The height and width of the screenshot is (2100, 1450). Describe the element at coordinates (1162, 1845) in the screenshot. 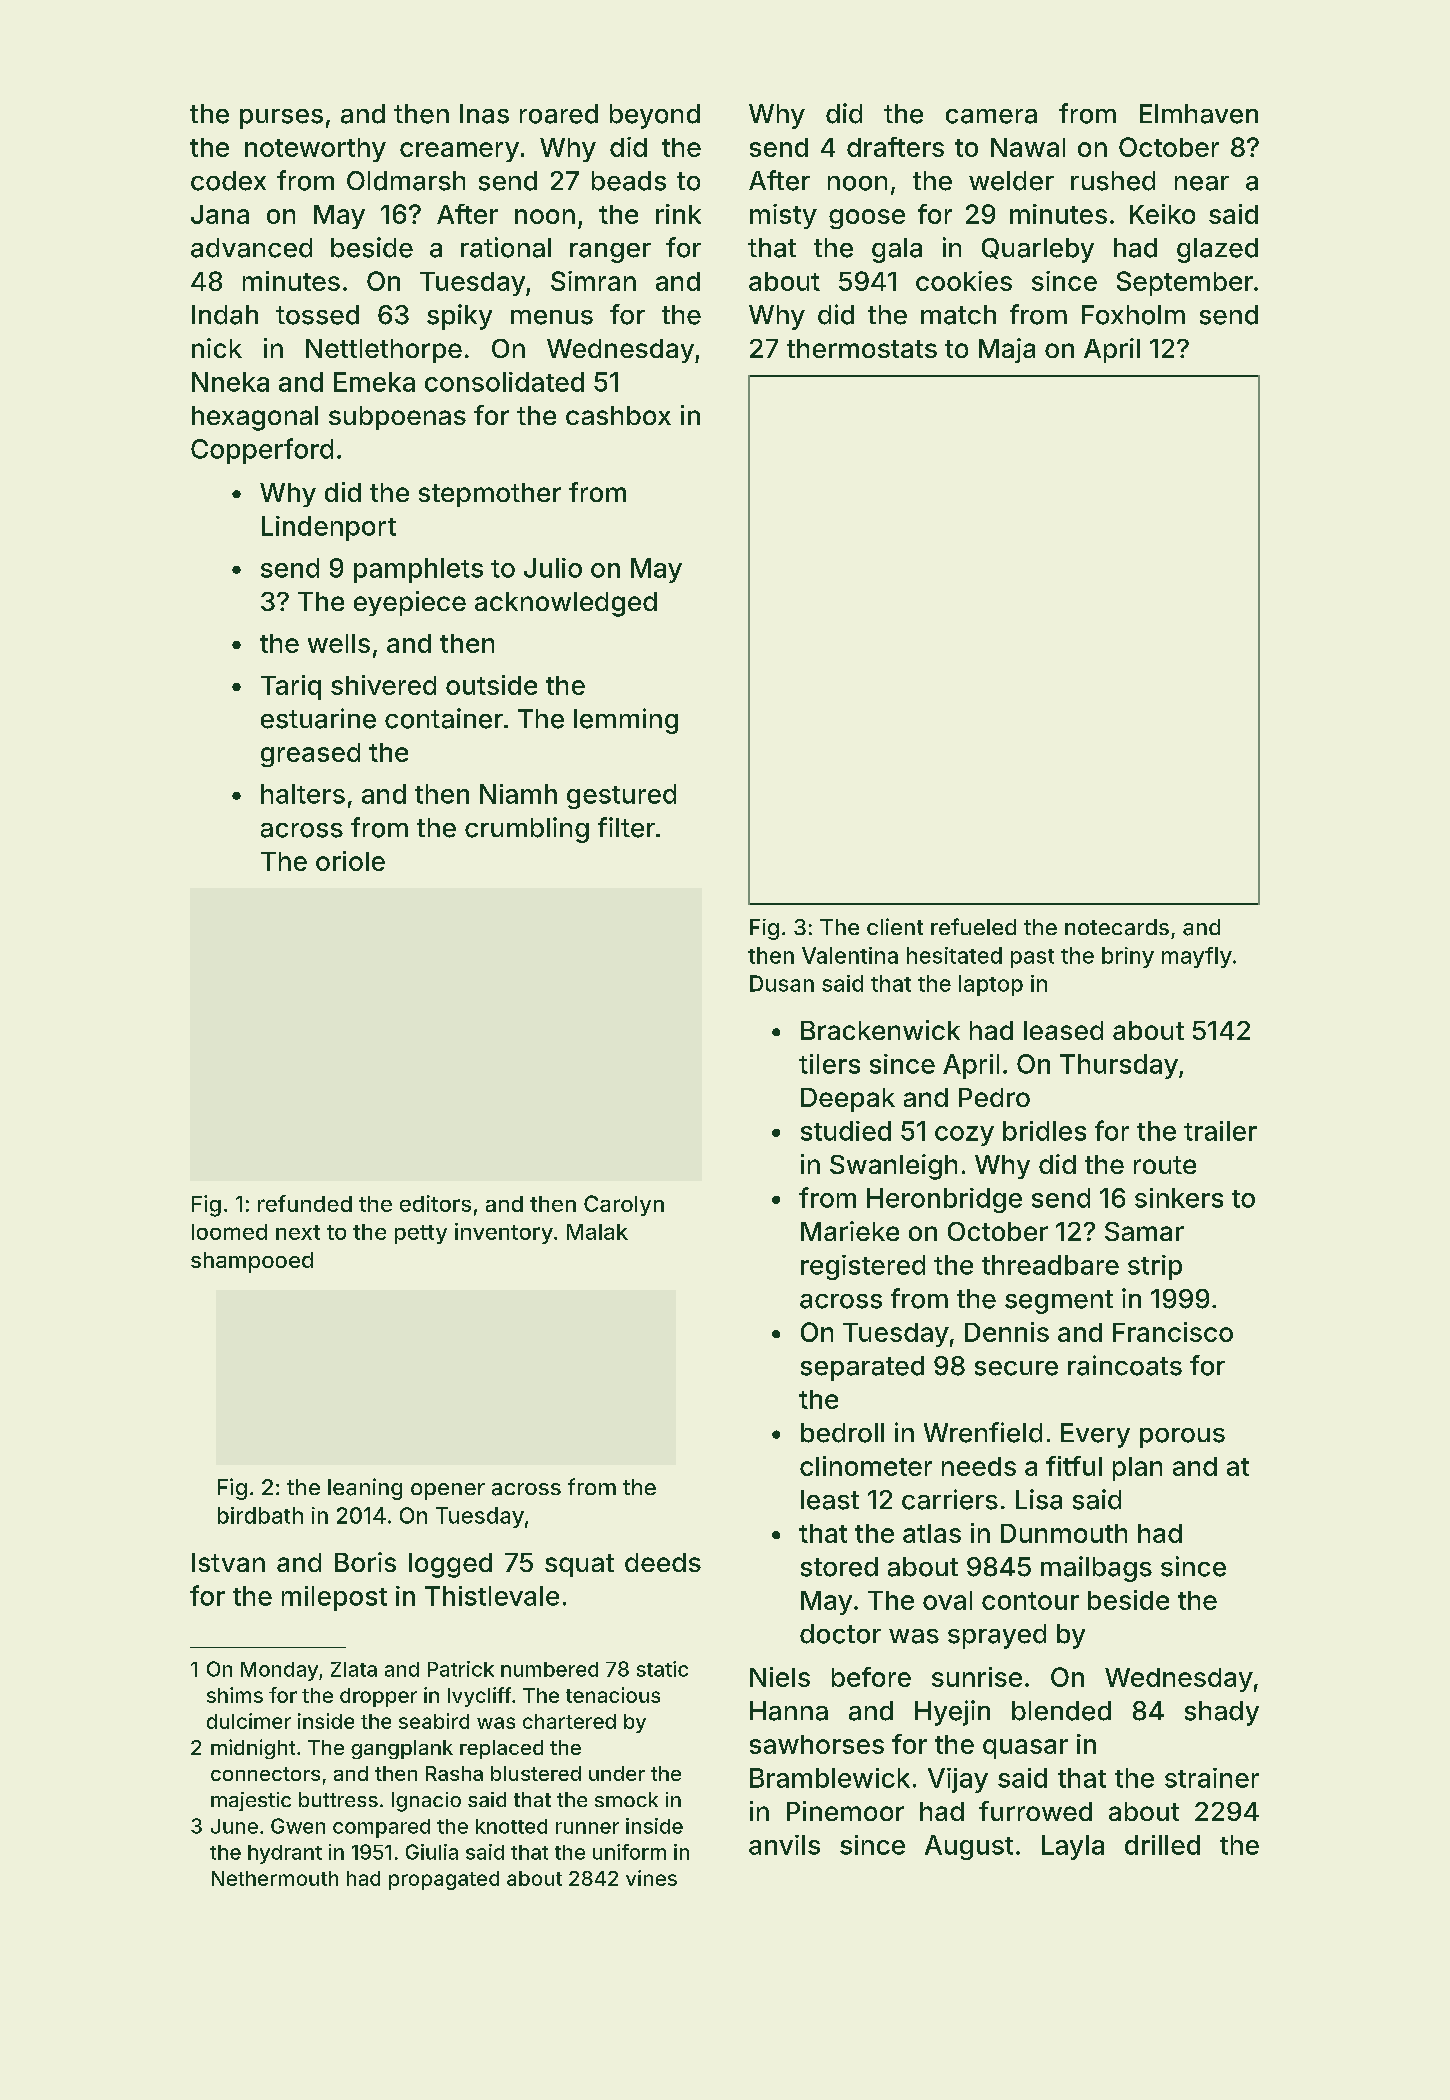

I see `drilled` at that location.
